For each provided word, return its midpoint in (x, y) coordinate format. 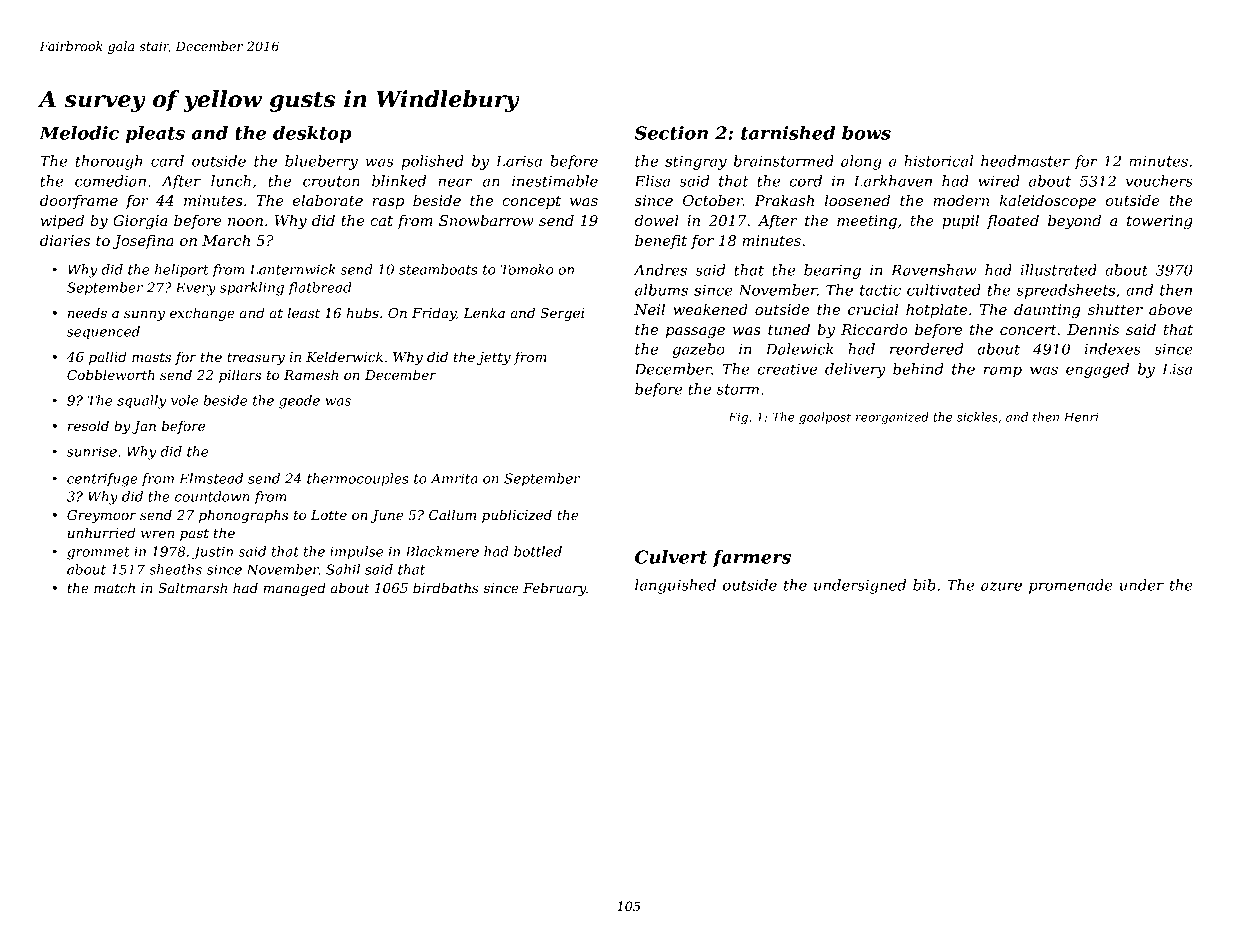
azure (1001, 586)
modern (961, 200)
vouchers (1159, 181)
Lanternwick (292, 269)
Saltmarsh (192, 587)
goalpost (825, 418)
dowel (657, 220)
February (554, 589)
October (713, 200)
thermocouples (358, 480)
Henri (1081, 417)
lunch (231, 181)
